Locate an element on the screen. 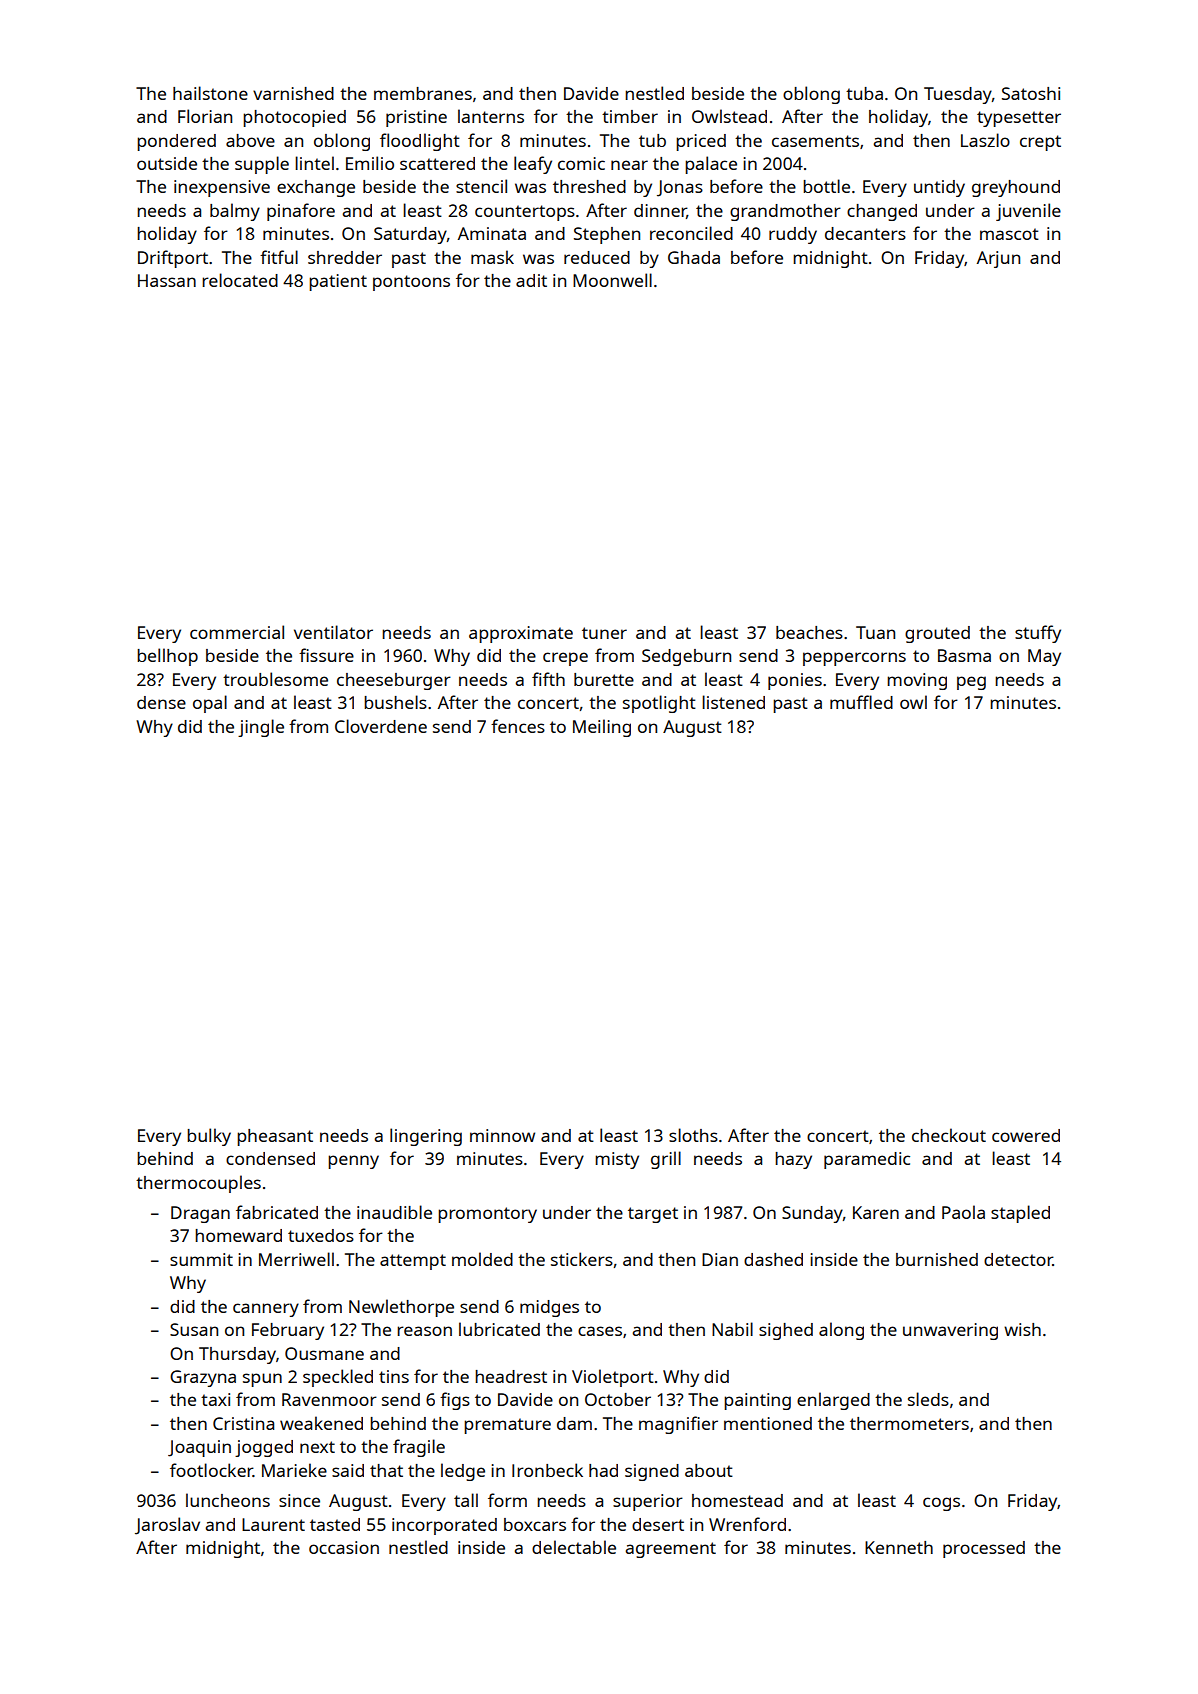 This screenshot has width=1198, height=1694. Owlstead is located at coordinates (729, 116).
